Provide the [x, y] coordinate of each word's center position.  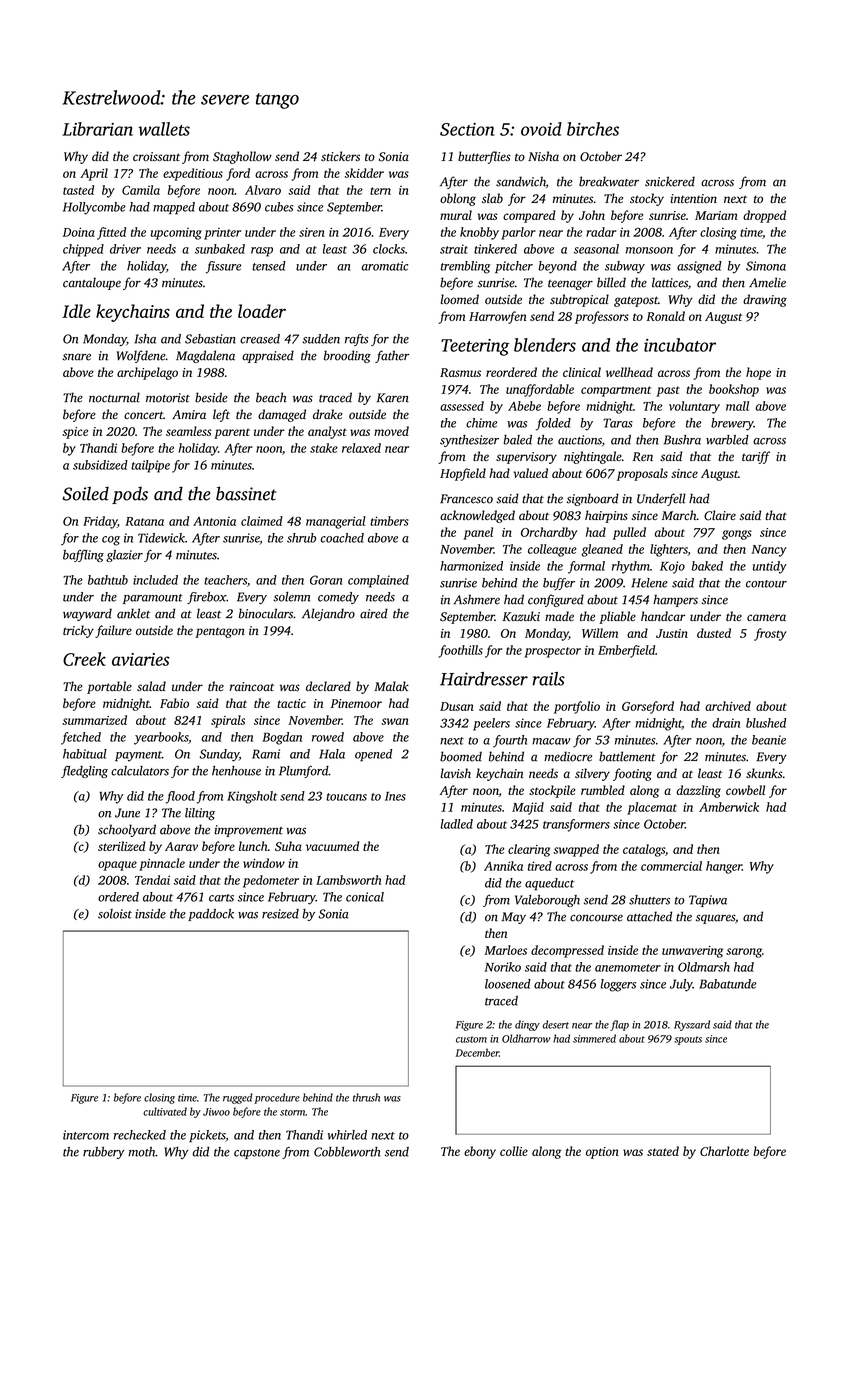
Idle [76, 311]
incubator [680, 345]
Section [467, 129]
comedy [338, 598]
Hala [332, 754]
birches [593, 129]
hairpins [606, 516]
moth [141, 1152]
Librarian [97, 129]
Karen [393, 398]
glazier [124, 556]
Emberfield [626, 651]
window [264, 863]
